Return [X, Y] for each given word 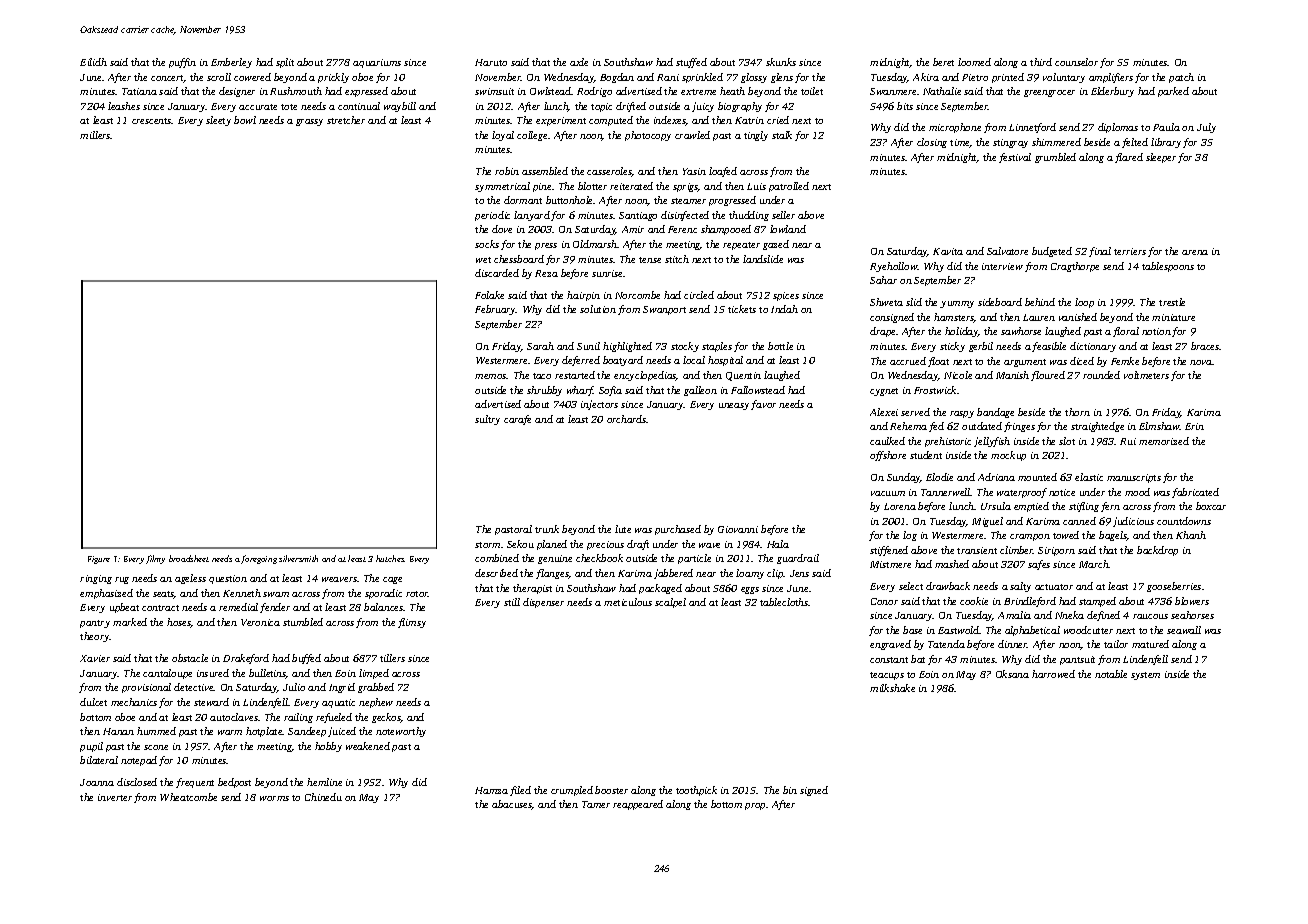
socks [487, 244]
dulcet [93, 702]
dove [502, 229]
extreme [698, 92]
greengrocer [1049, 93]
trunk [547, 529]
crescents [152, 121]
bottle [780, 346]
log [910, 536]
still [512, 602]
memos [491, 376]
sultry [487, 420]
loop [1084, 303]
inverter [115, 797]
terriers [1130, 251]
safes [1039, 565]
